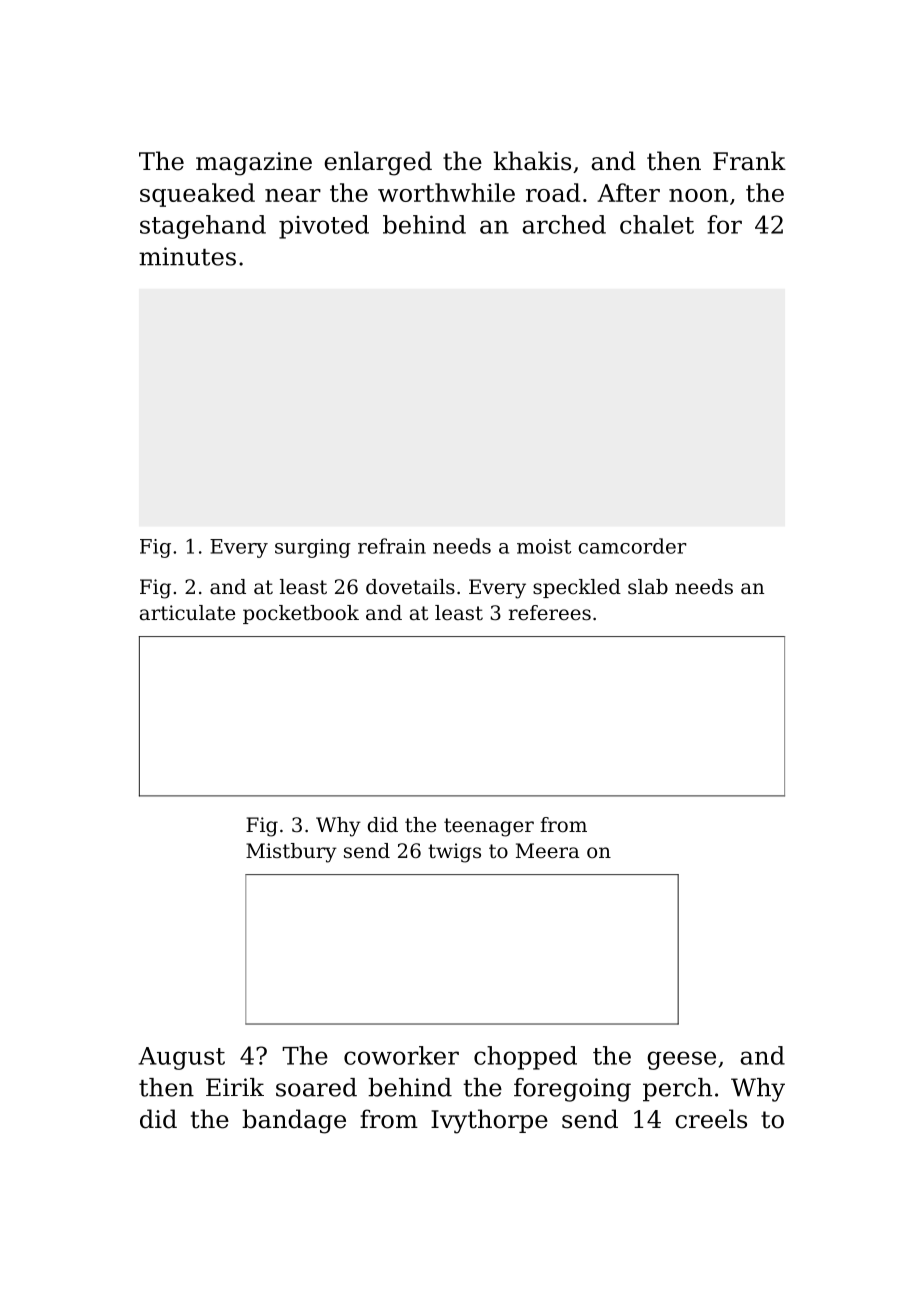 The height and width of the image is (1311, 924). What do you see at coordinates (301, 614) in the image?
I see `pocketbook` at bounding box center [301, 614].
